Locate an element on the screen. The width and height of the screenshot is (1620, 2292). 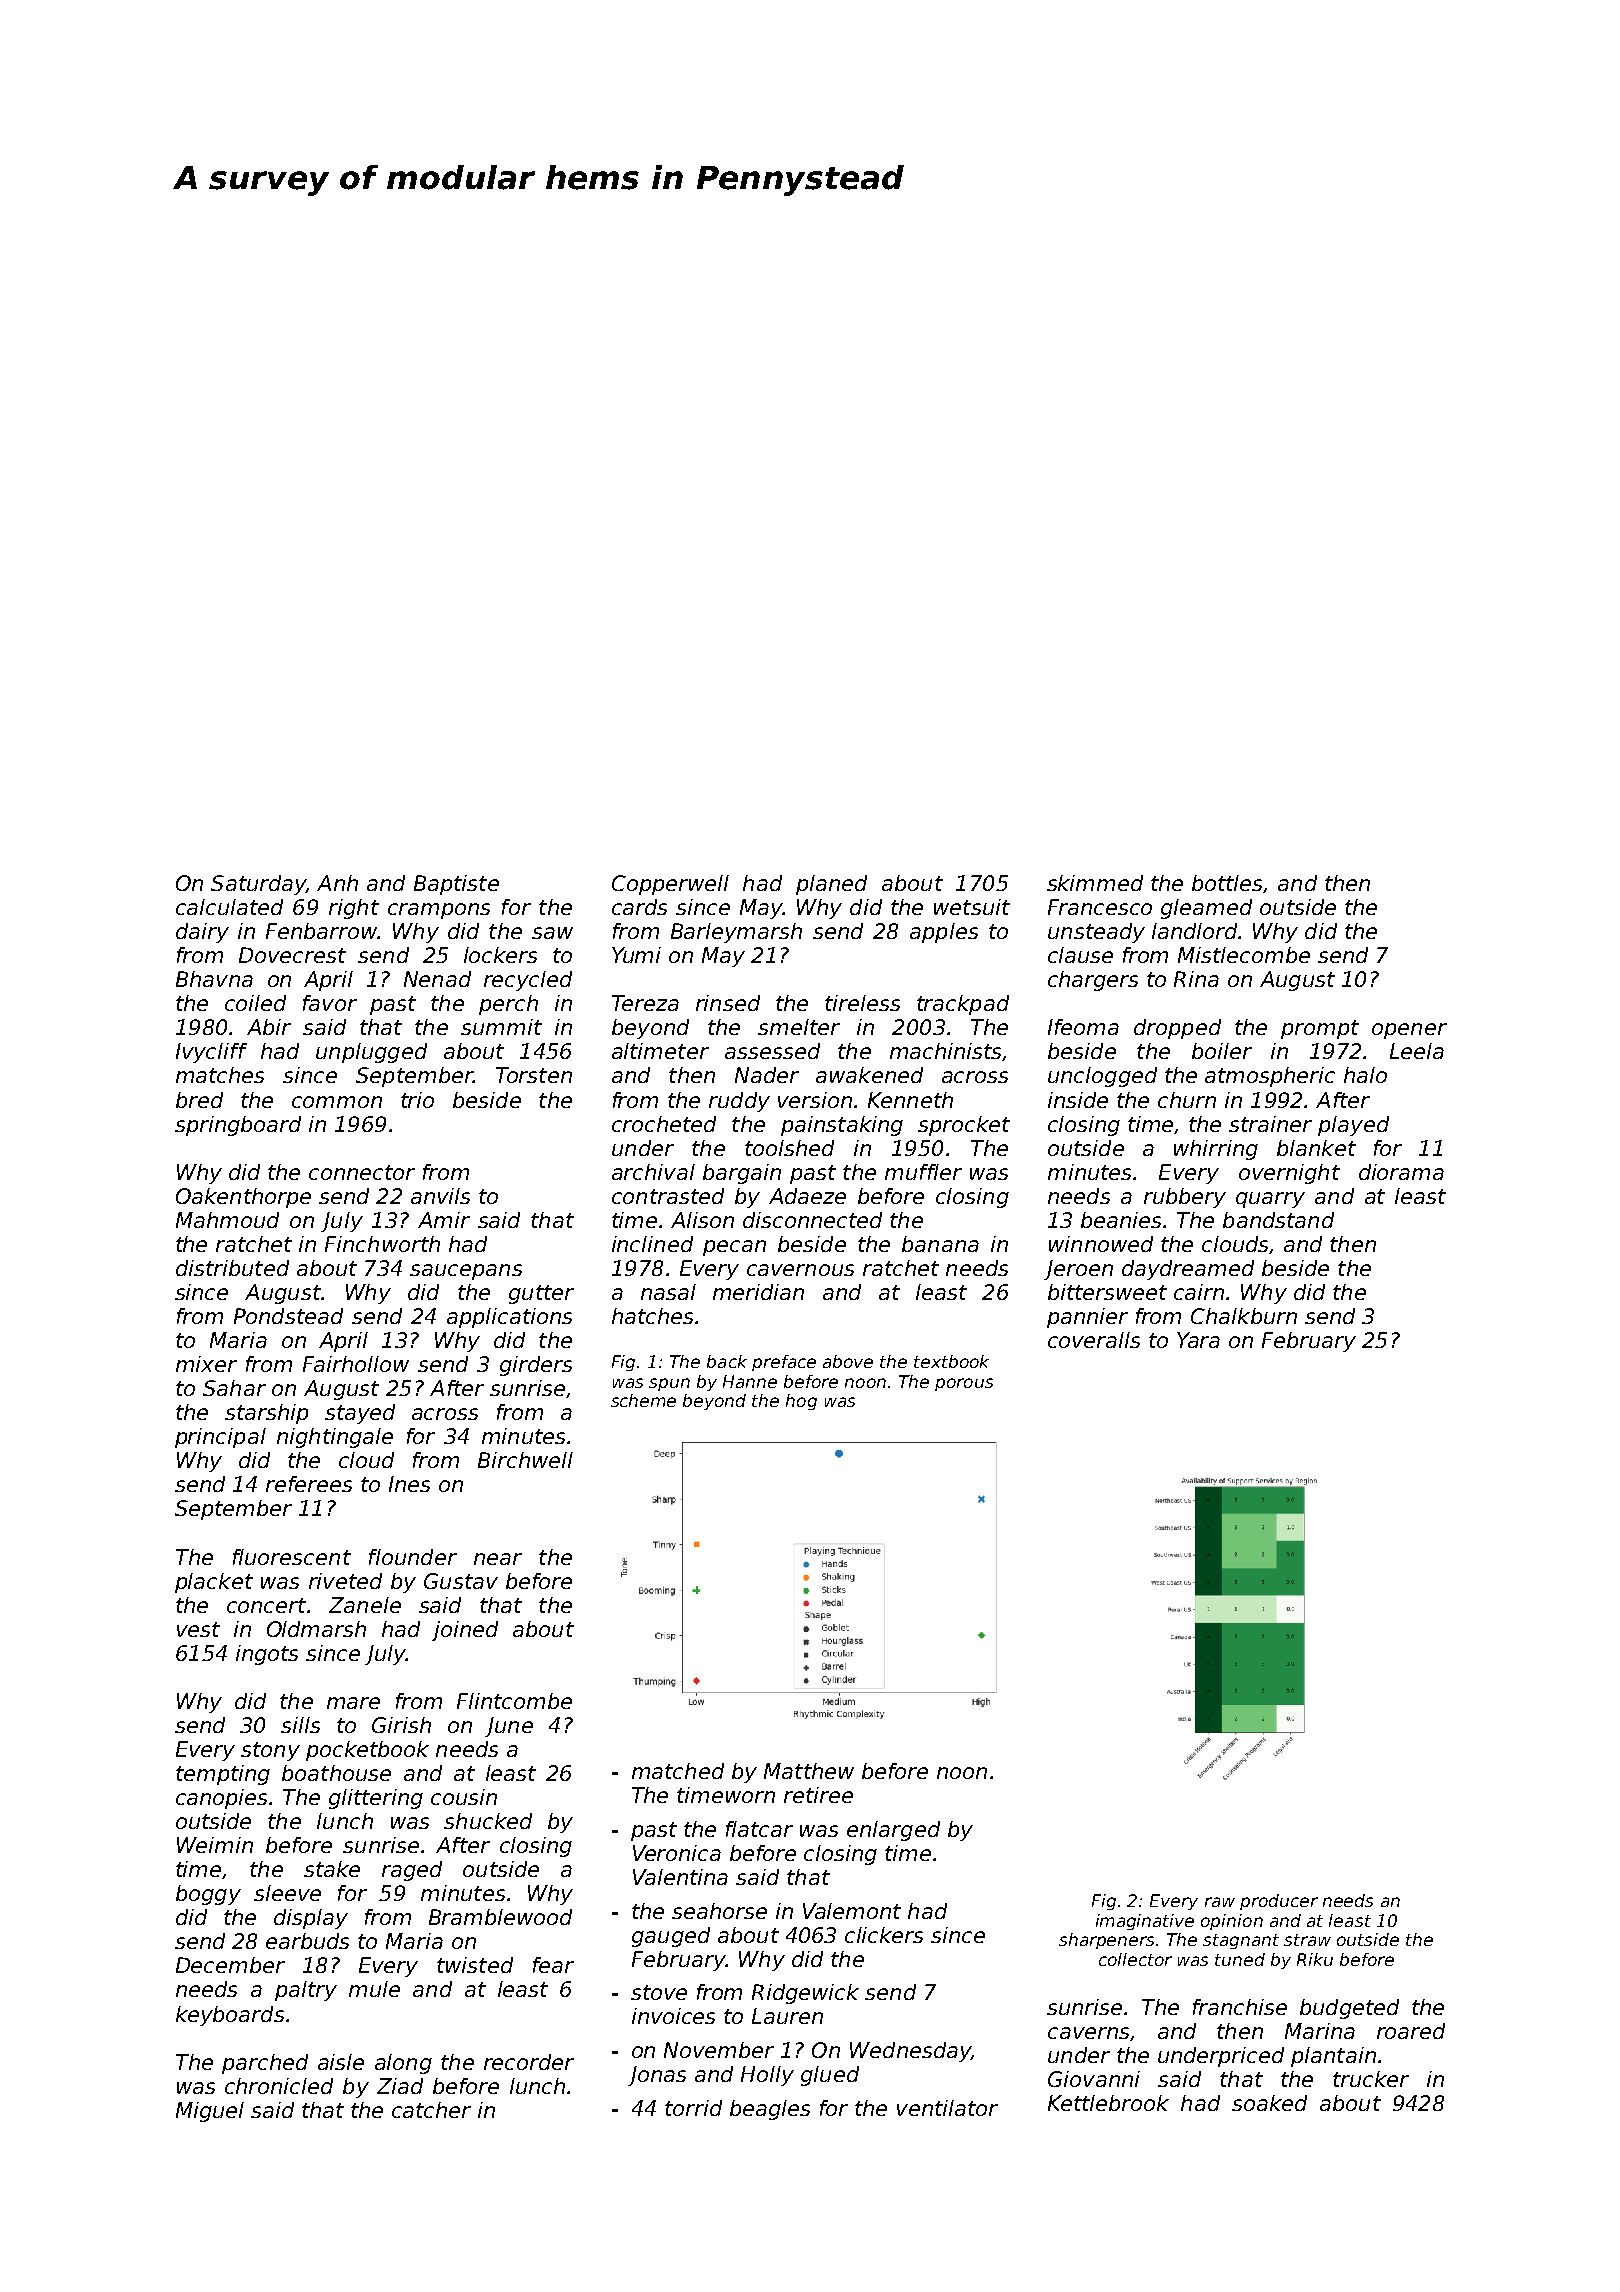
torrid is located at coordinates (693, 2108).
